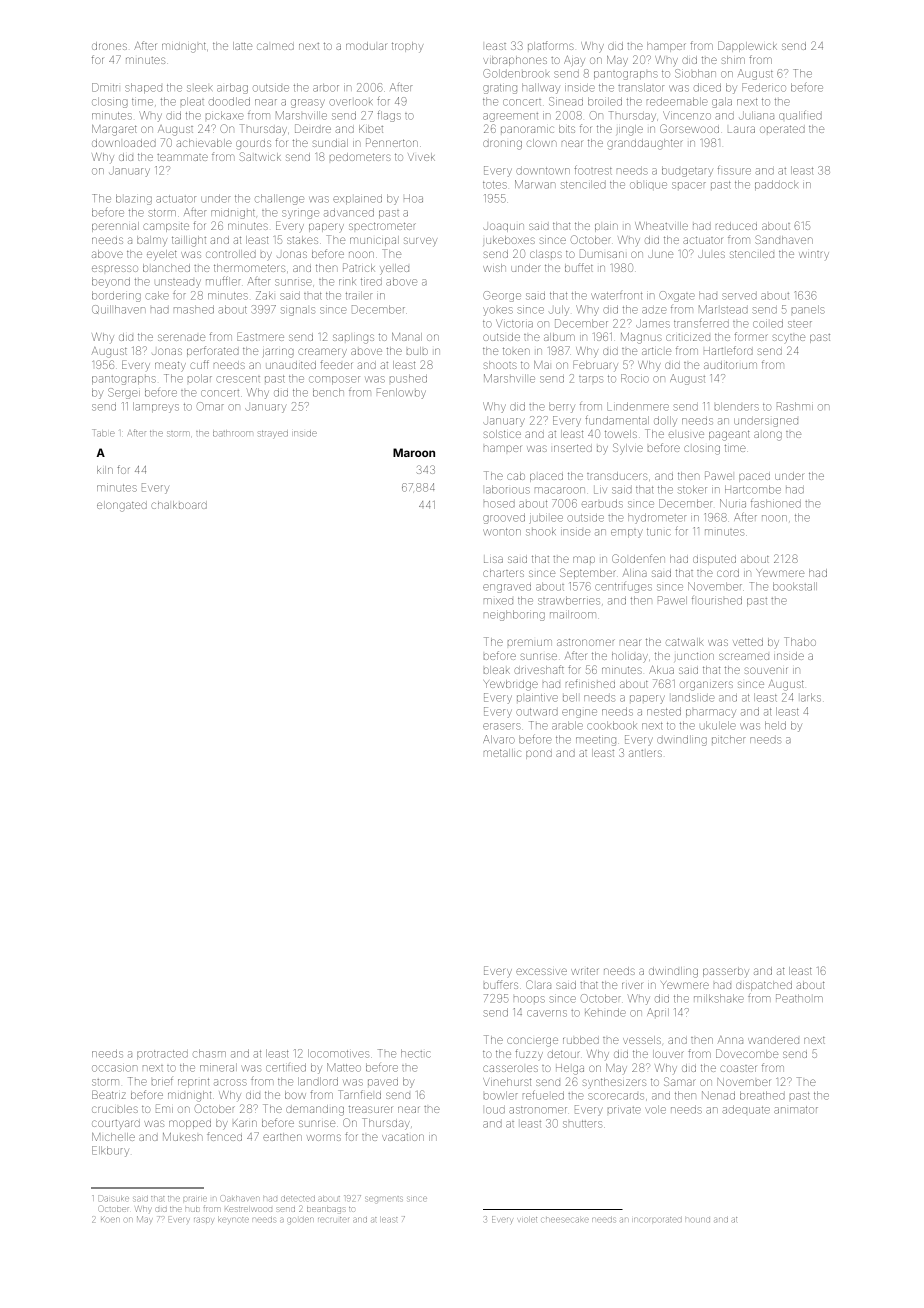 The width and height of the page is (924, 1308). I want to click on June, so click(660, 254).
